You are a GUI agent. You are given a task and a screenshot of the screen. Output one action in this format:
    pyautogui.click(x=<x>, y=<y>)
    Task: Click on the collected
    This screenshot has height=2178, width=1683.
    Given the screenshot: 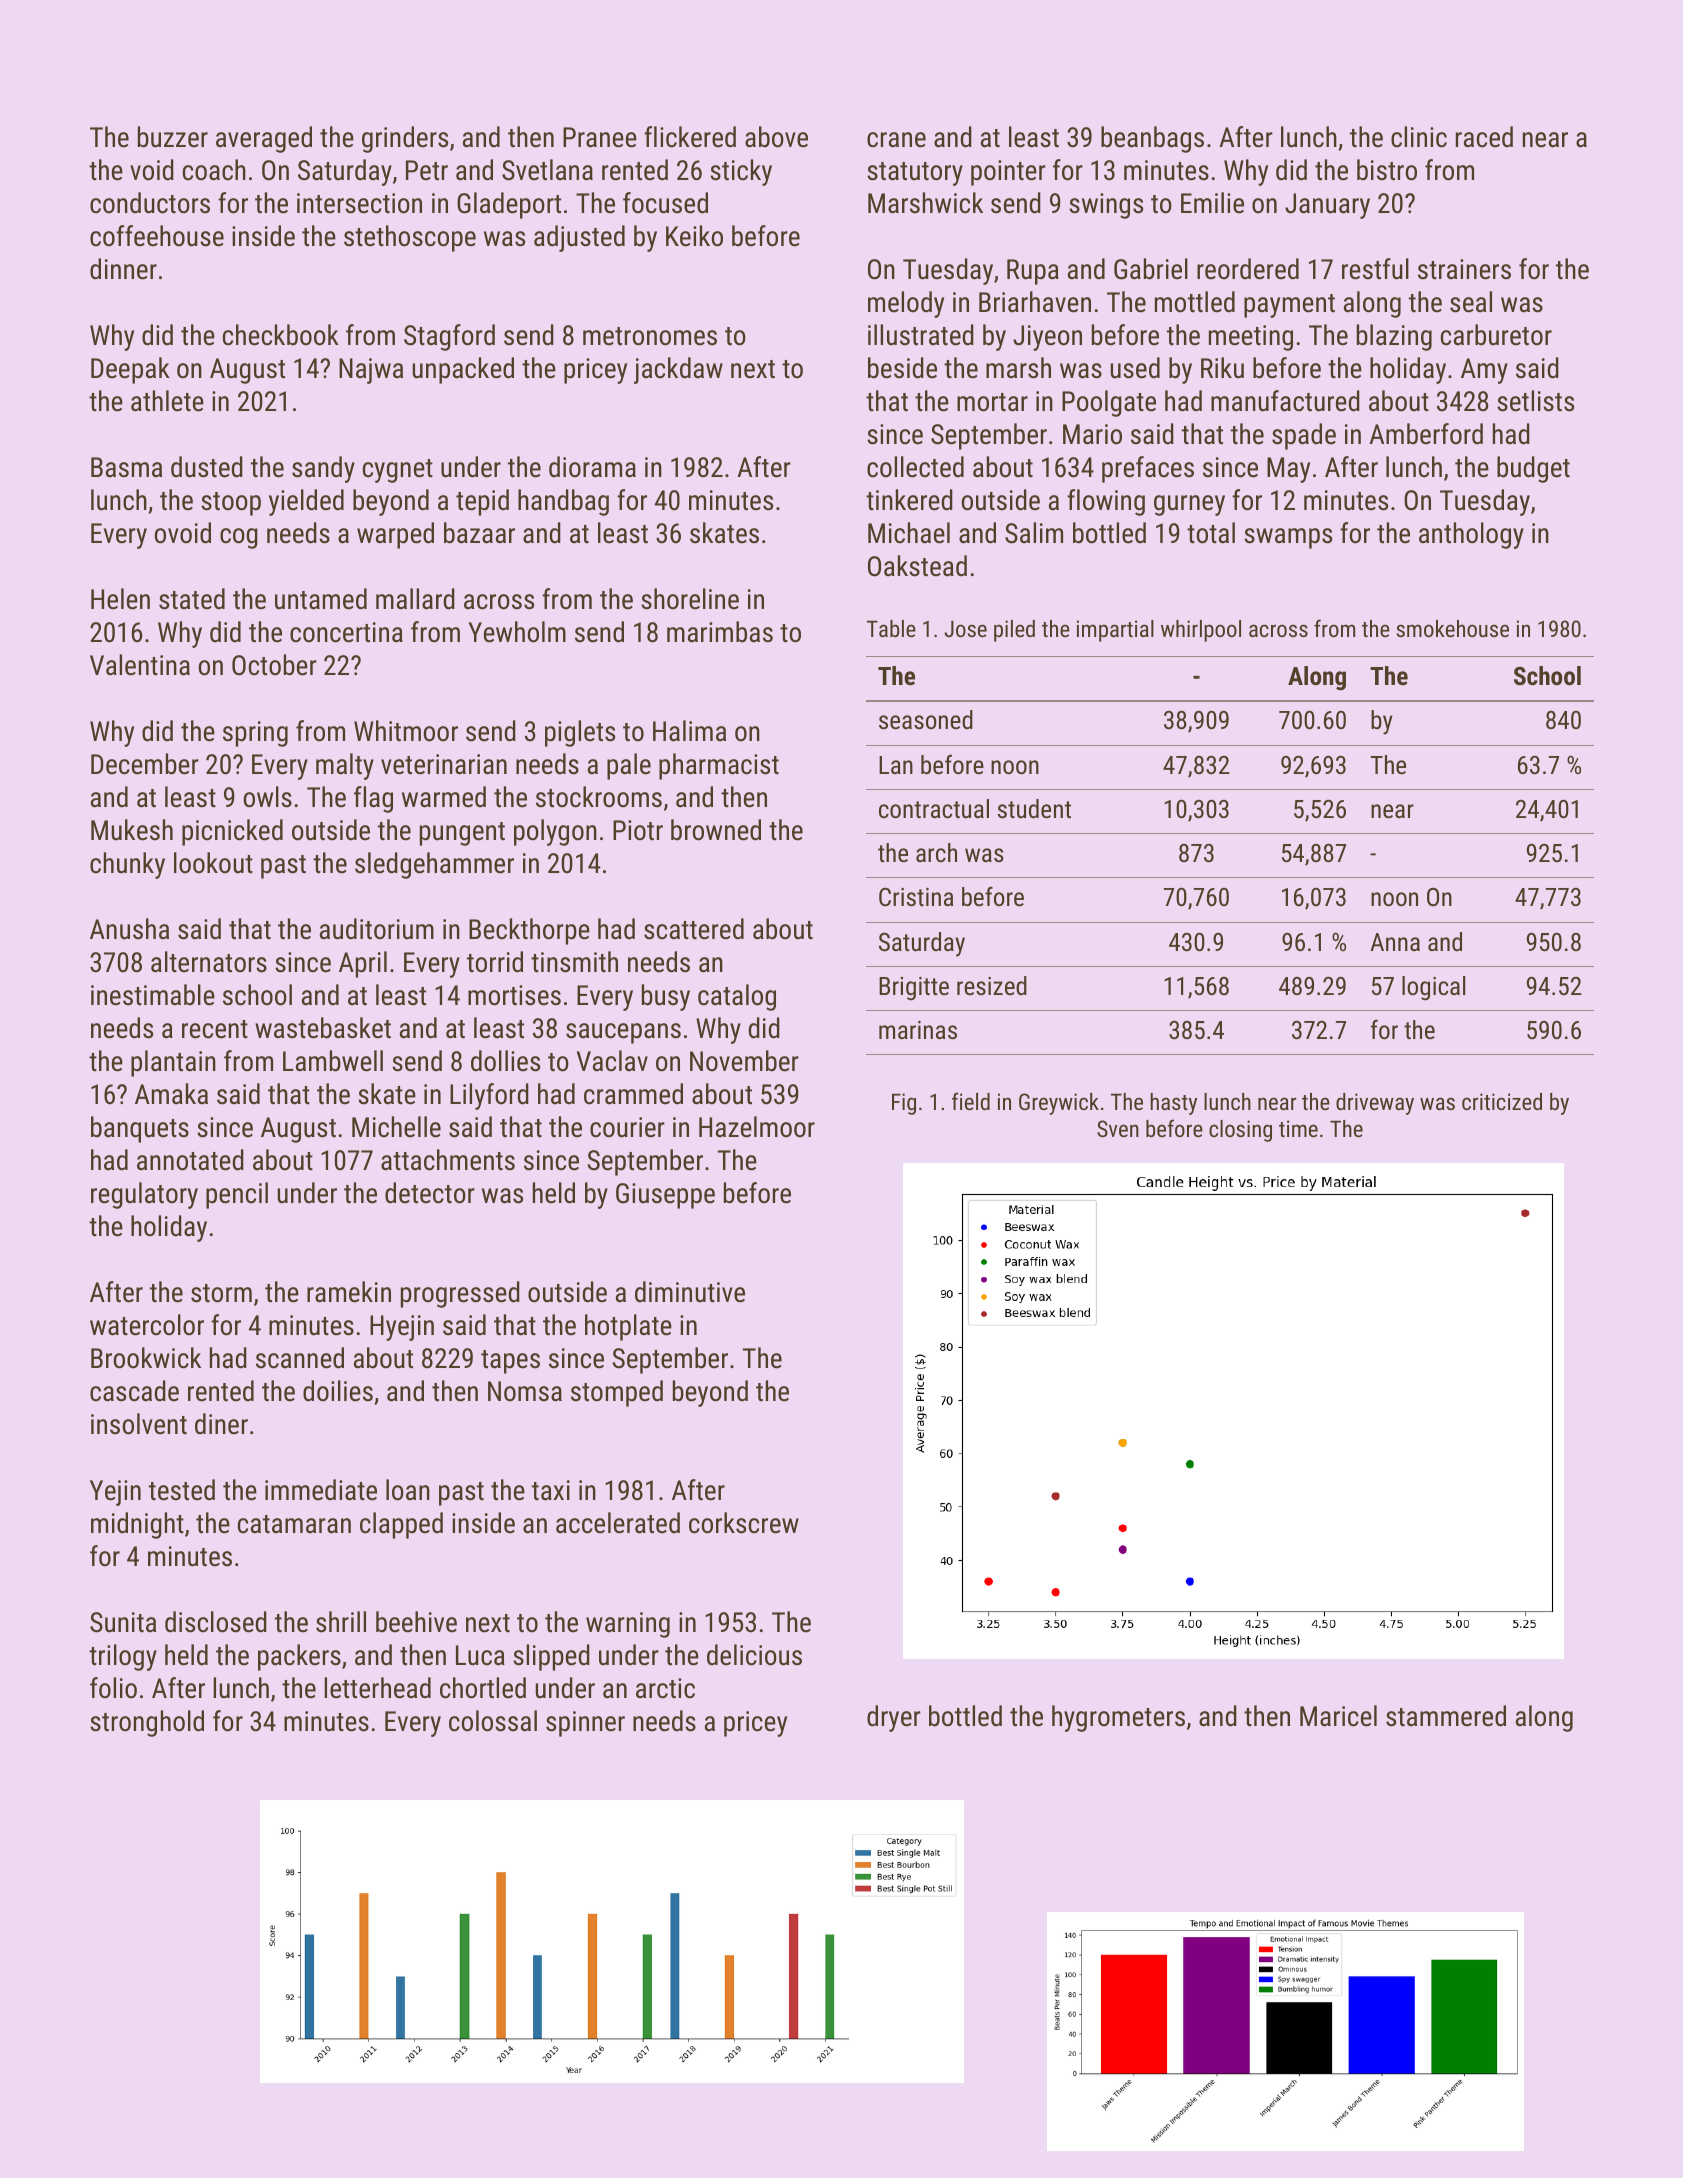 What is the action you would take?
    pyautogui.click(x=915, y=467)
